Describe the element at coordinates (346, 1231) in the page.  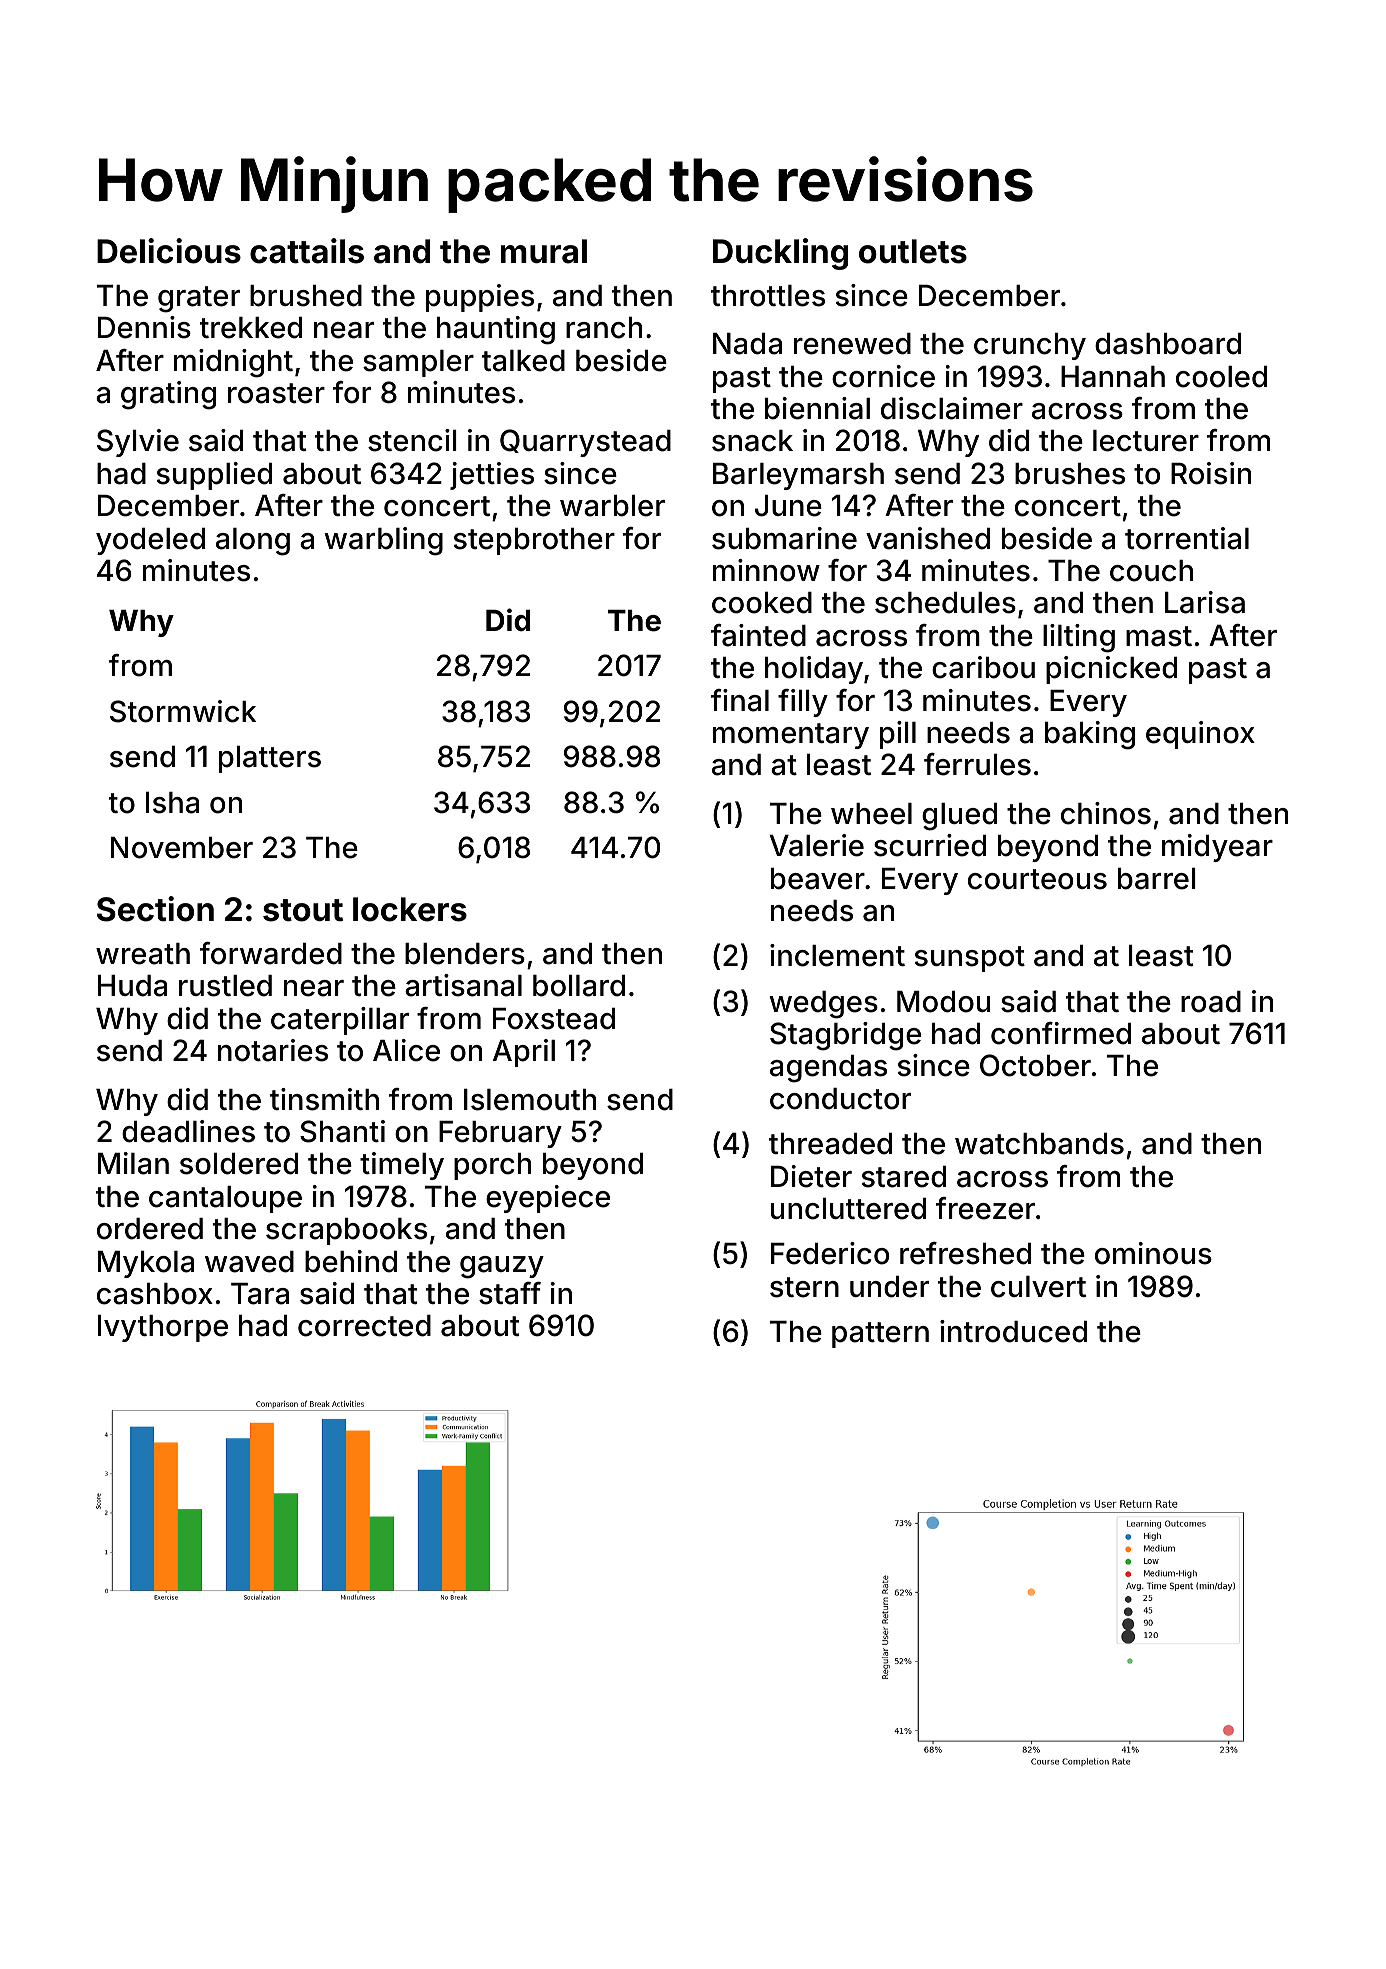
I see `scrapbooks` at that location.
